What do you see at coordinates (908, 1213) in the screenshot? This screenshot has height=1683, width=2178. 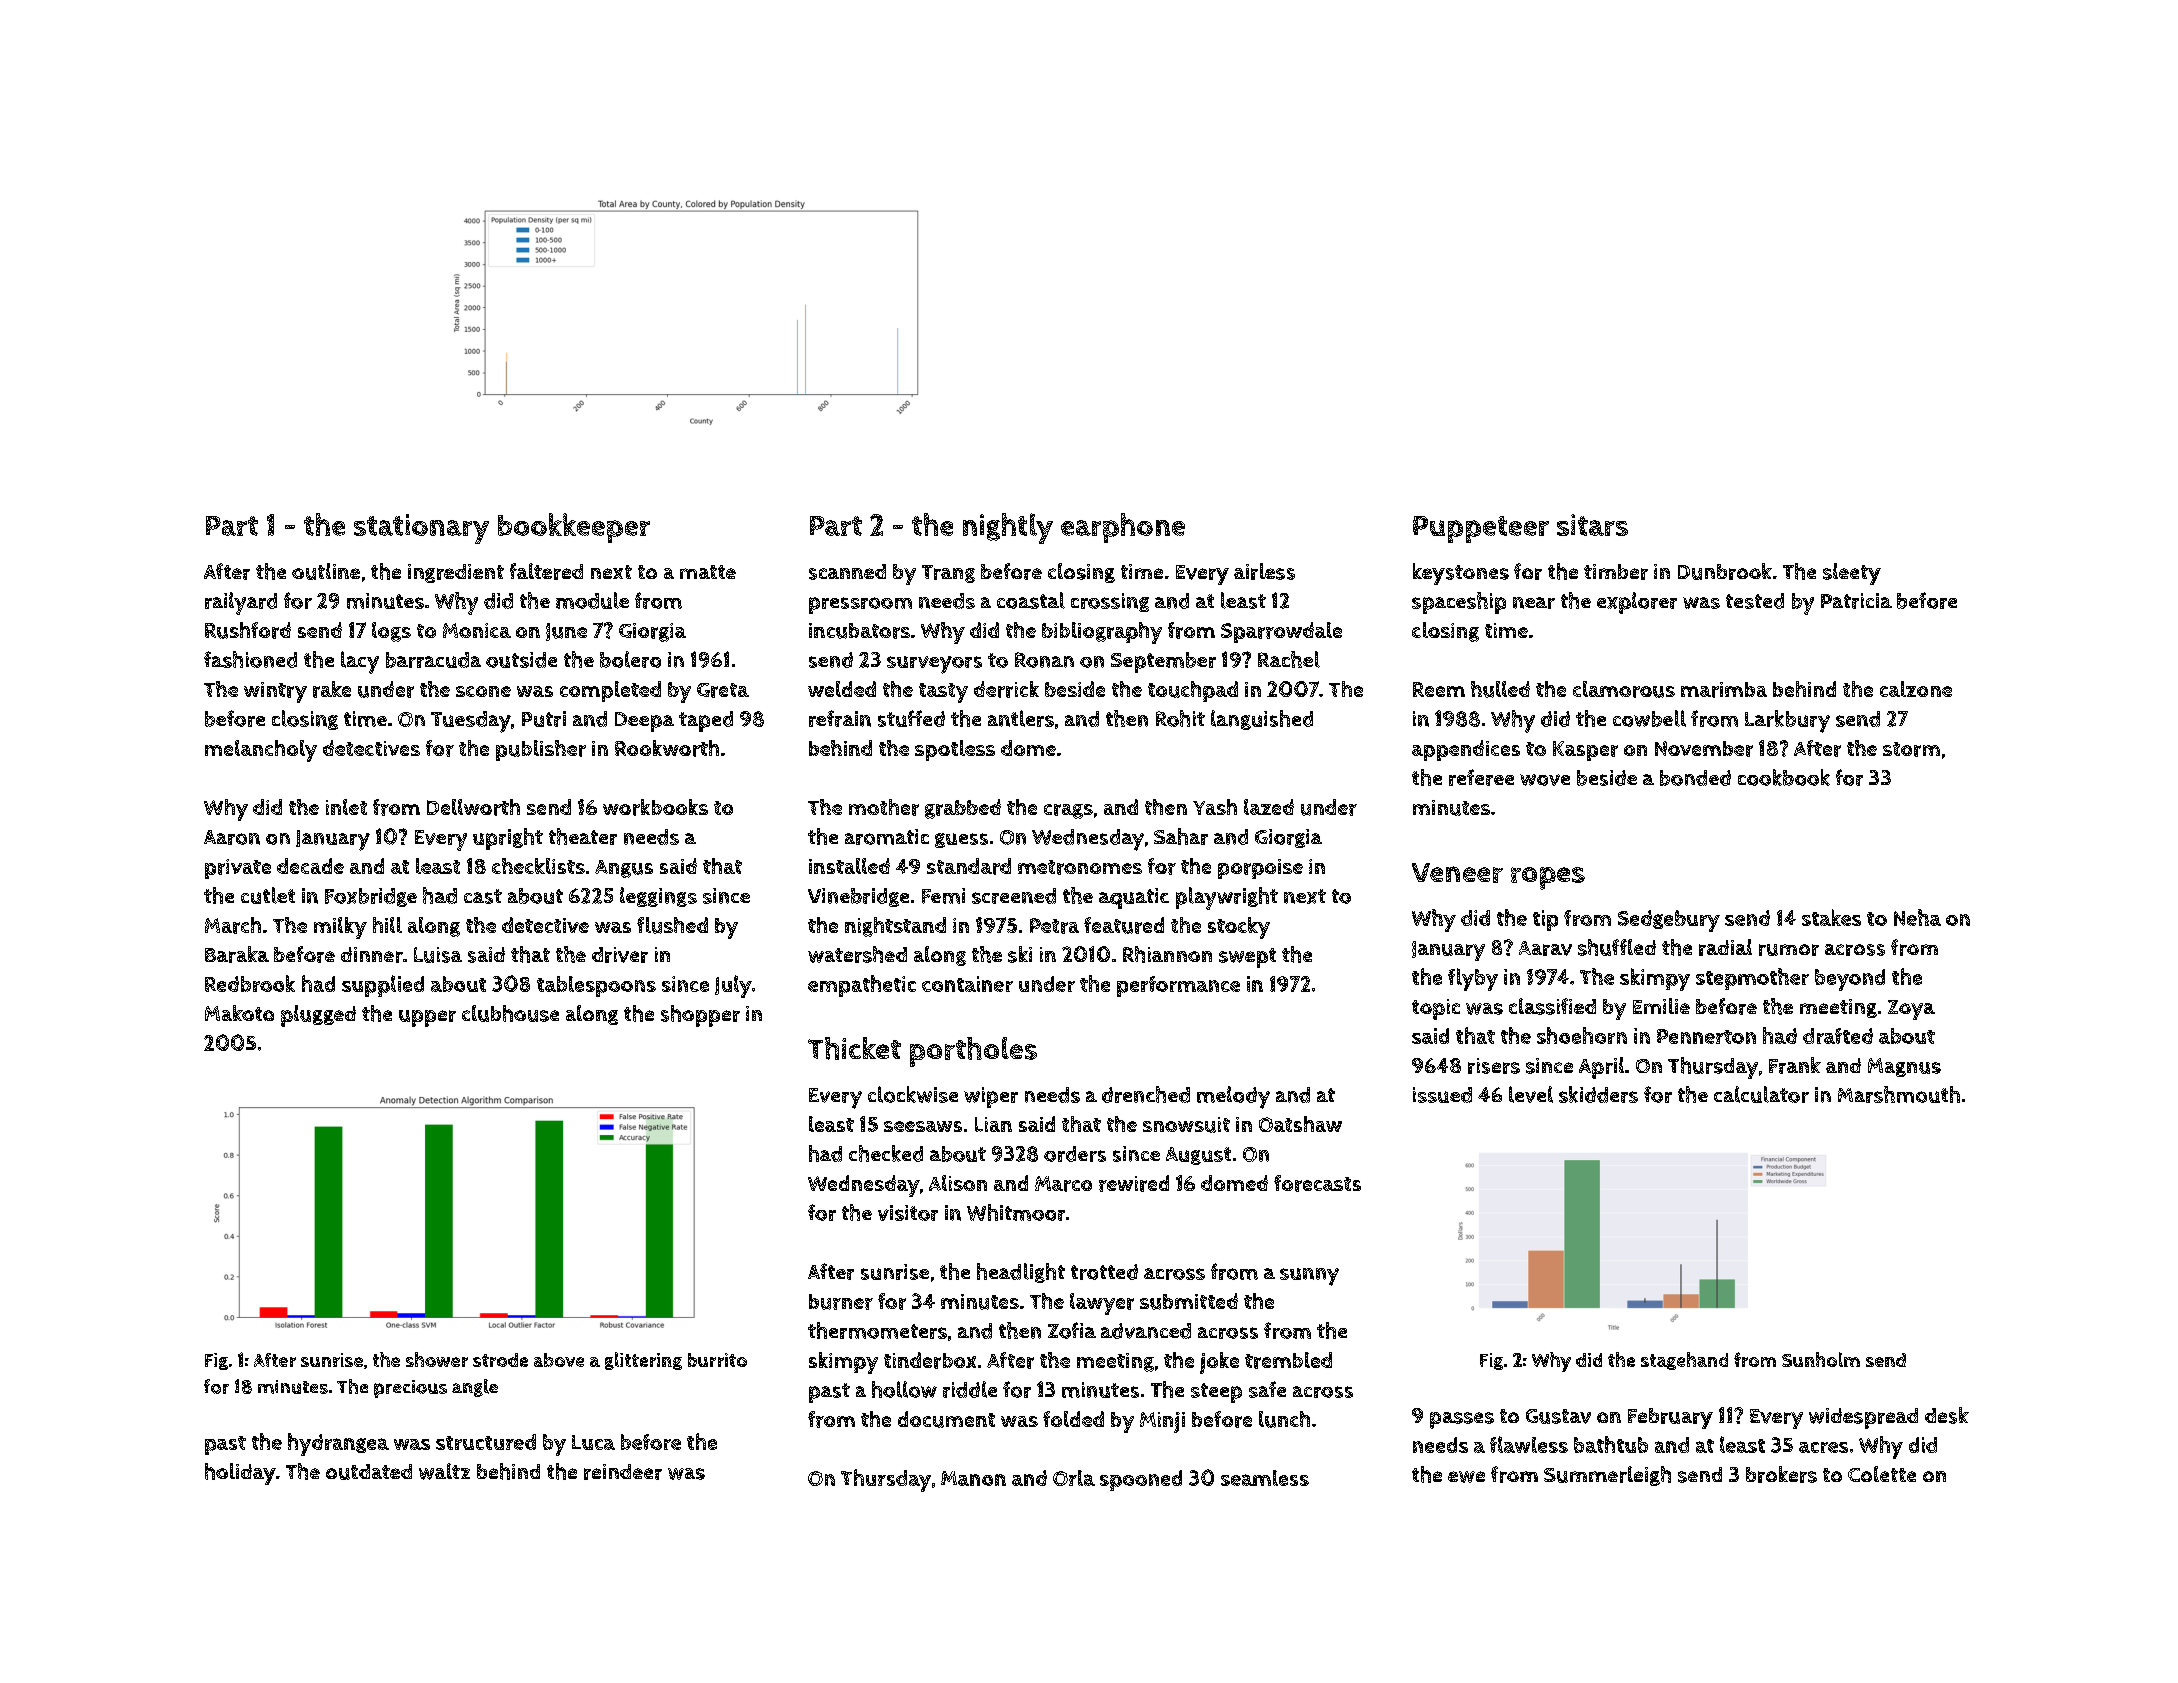 I see `visitor` at bounding box center [908, 1213].
